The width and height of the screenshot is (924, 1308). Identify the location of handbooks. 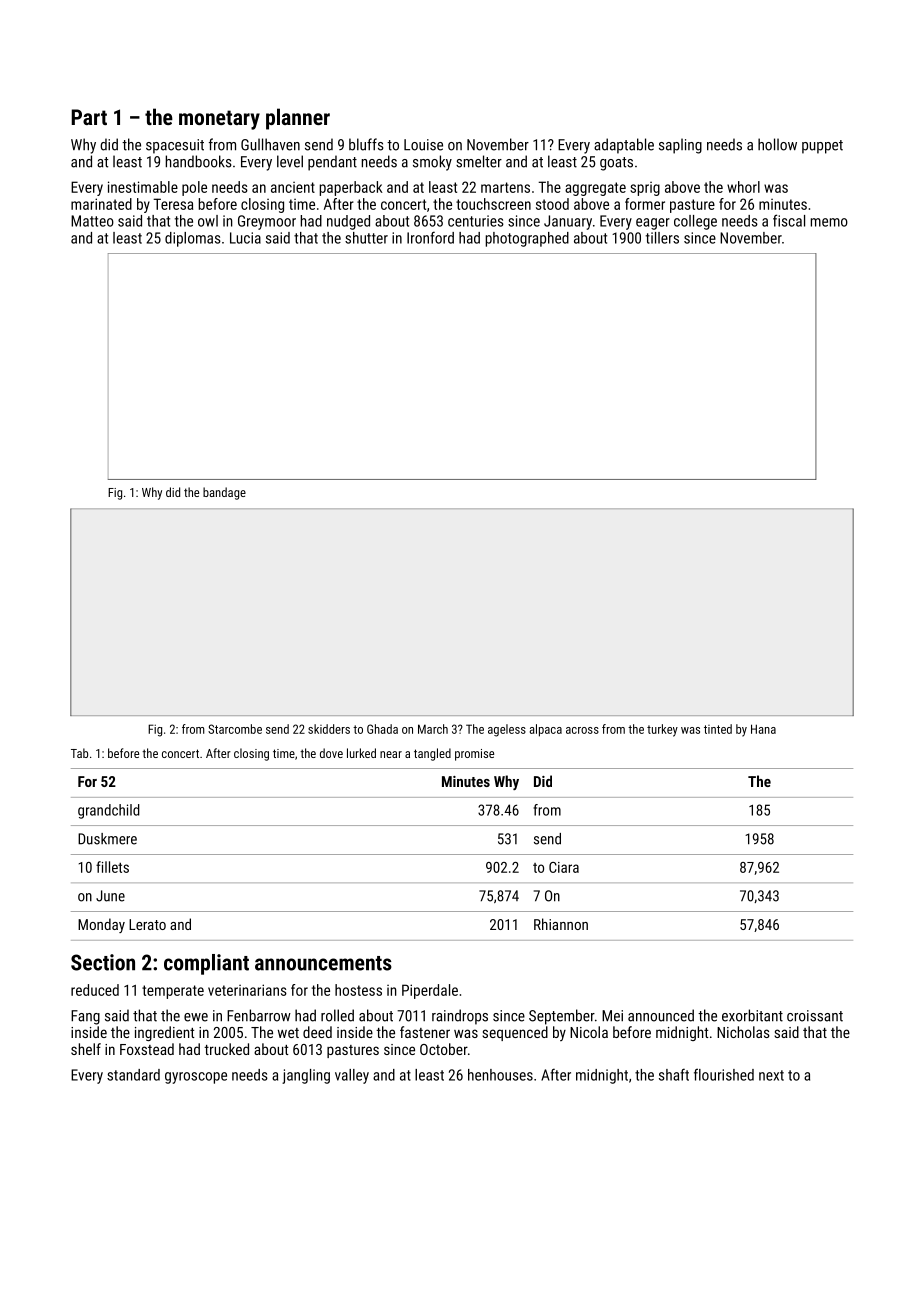
(198, 161).
